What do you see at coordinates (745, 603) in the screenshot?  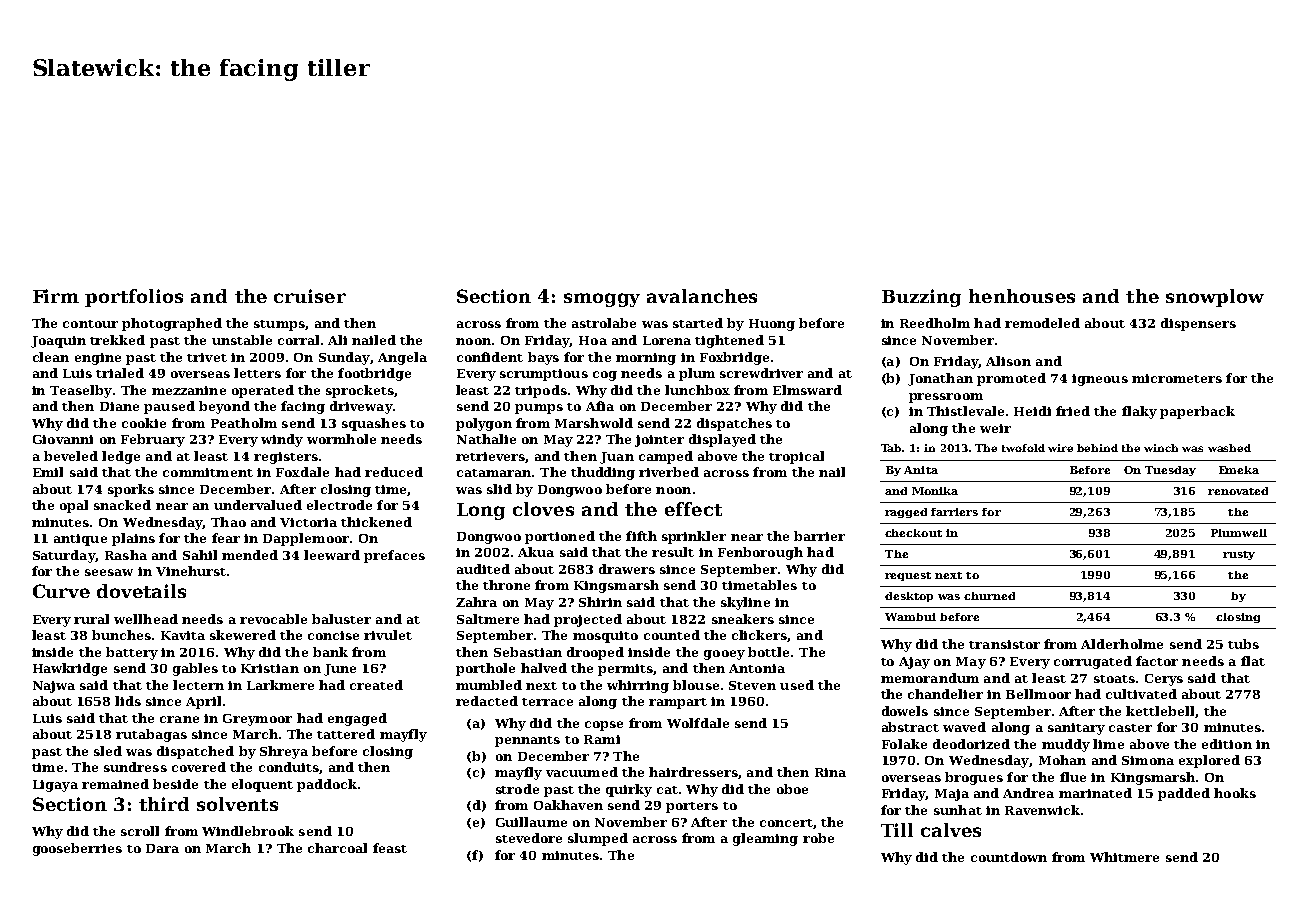 I see `skyline` at bounding box center [745, 603].
